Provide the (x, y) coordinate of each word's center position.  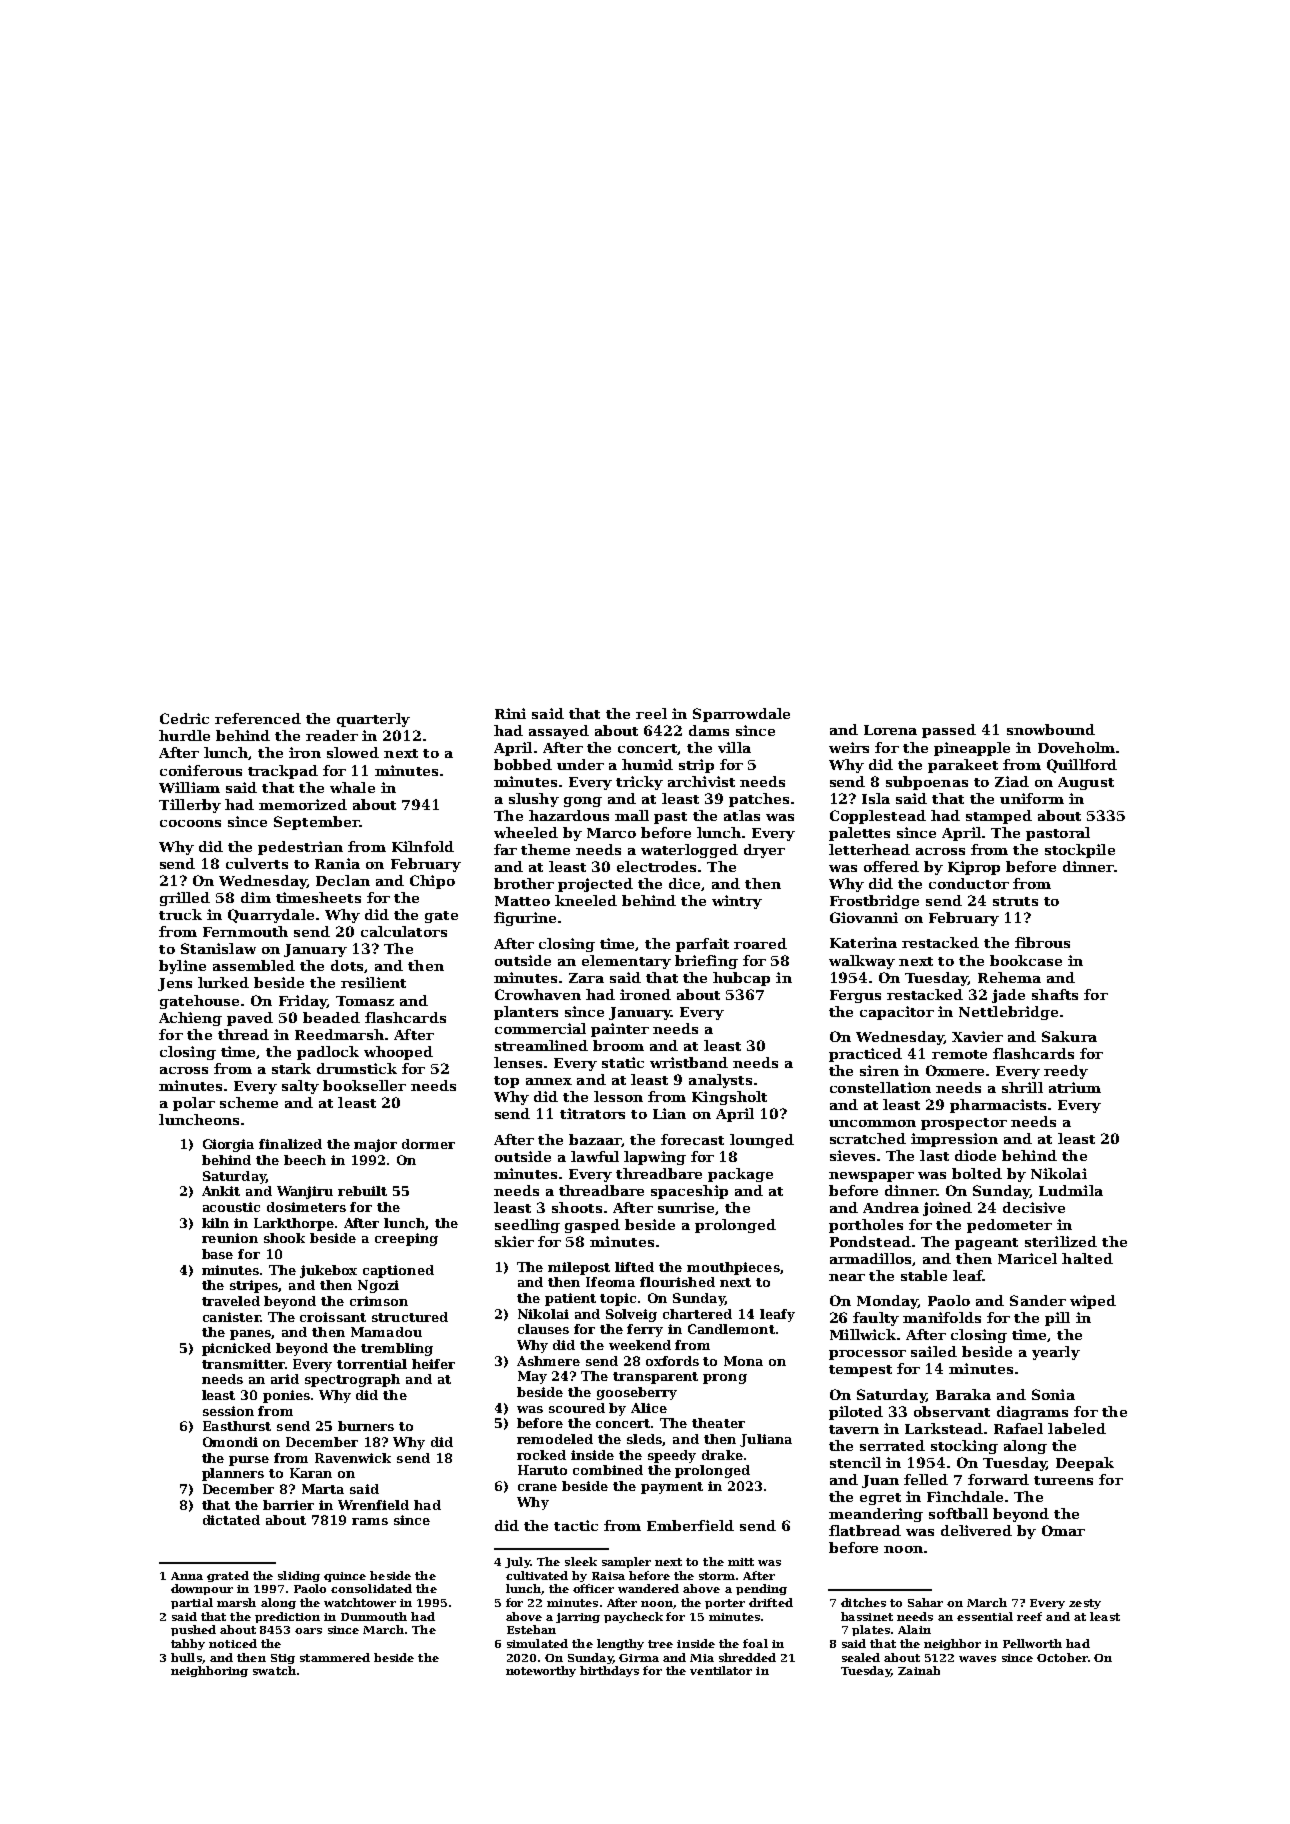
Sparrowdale (741, 715)
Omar (1063, 1530)
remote (959, 1054)
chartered (697, 1314)
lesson (618, 1096)
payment (672, 1488)
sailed (934, 1351)
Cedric (184, 718)
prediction (287, 1617)
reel (651, 713)
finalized (290, 1144)
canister (231, 1317)
